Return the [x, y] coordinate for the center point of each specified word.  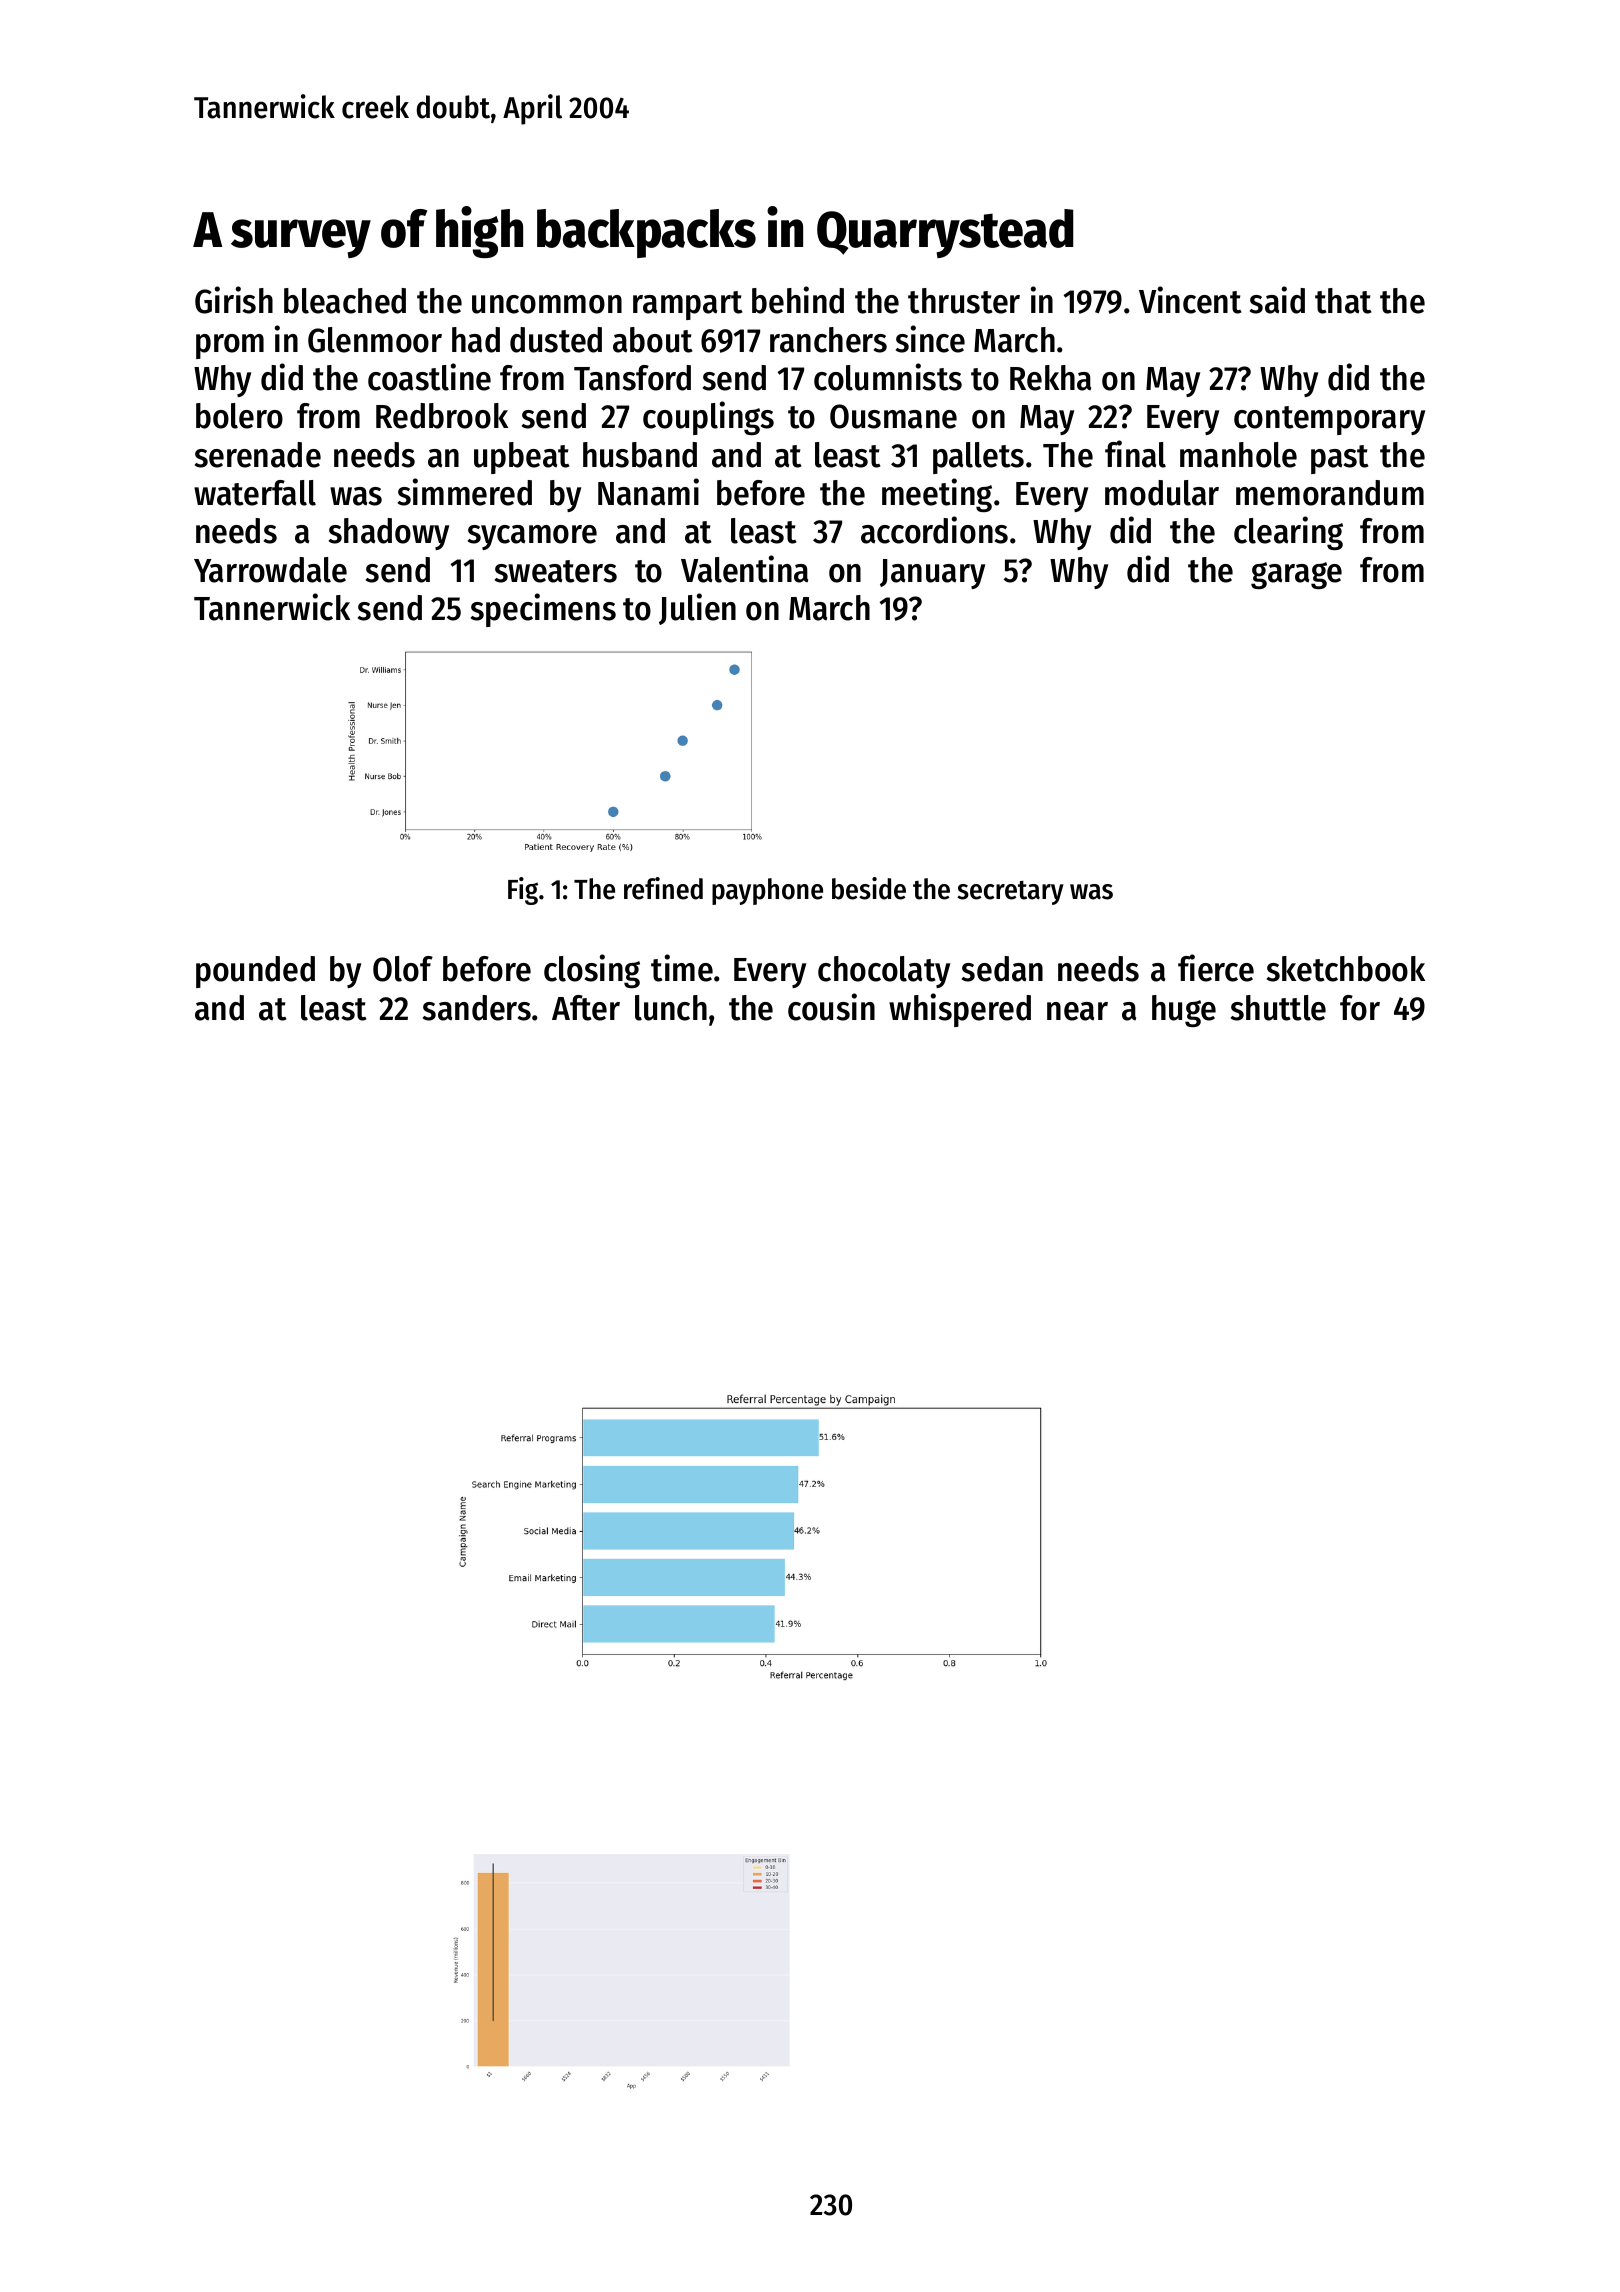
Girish [234, 300]
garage [1296, 575]
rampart [687, 305]
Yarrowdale [270, 570]
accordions [934, 530]
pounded [255, 972]
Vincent [1190, 300]
